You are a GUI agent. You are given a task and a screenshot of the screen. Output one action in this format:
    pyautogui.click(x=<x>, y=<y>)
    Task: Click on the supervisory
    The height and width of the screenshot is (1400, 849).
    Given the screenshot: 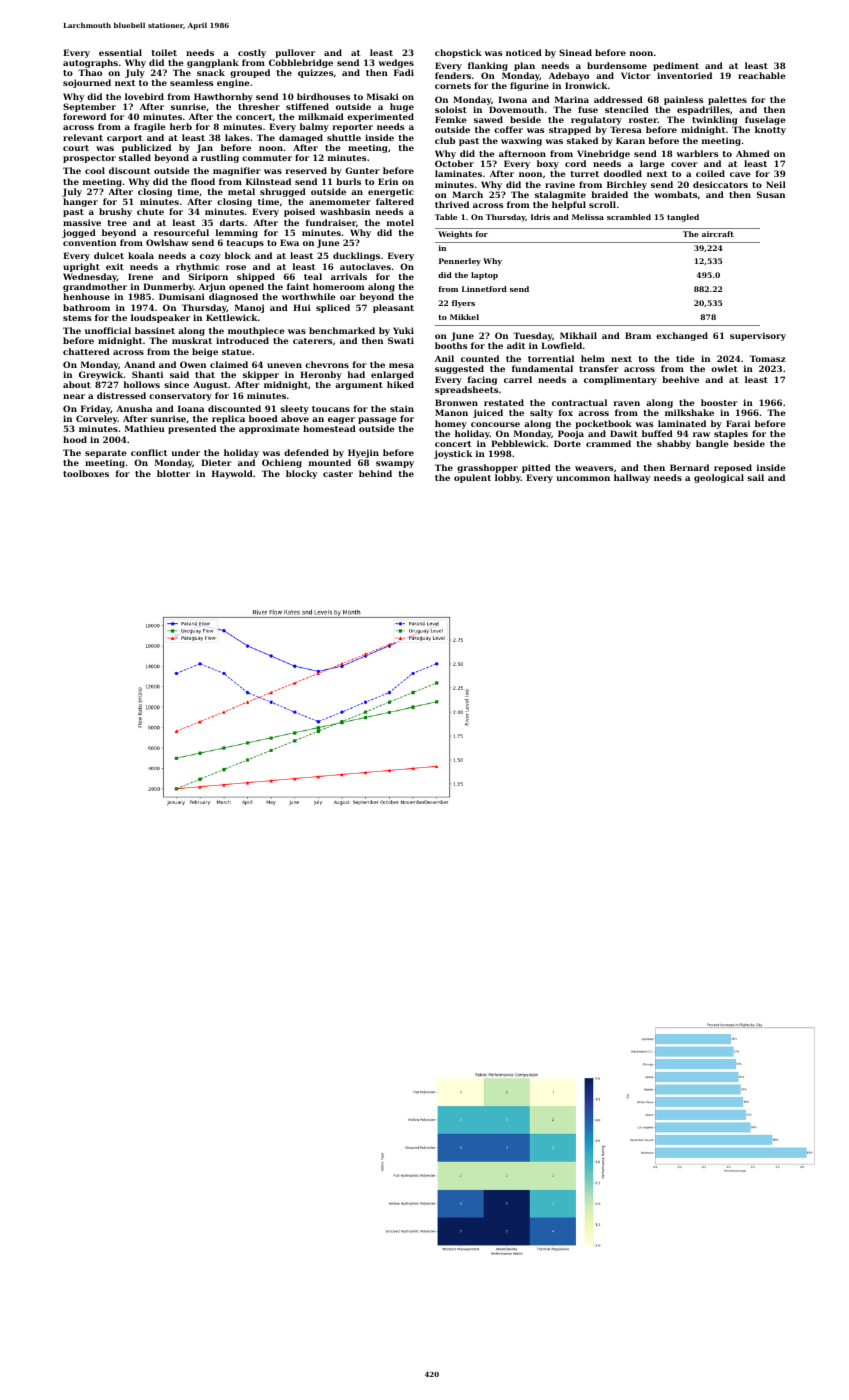 What is the action you would take?
    pyautogui.click(x=758, y=336)
